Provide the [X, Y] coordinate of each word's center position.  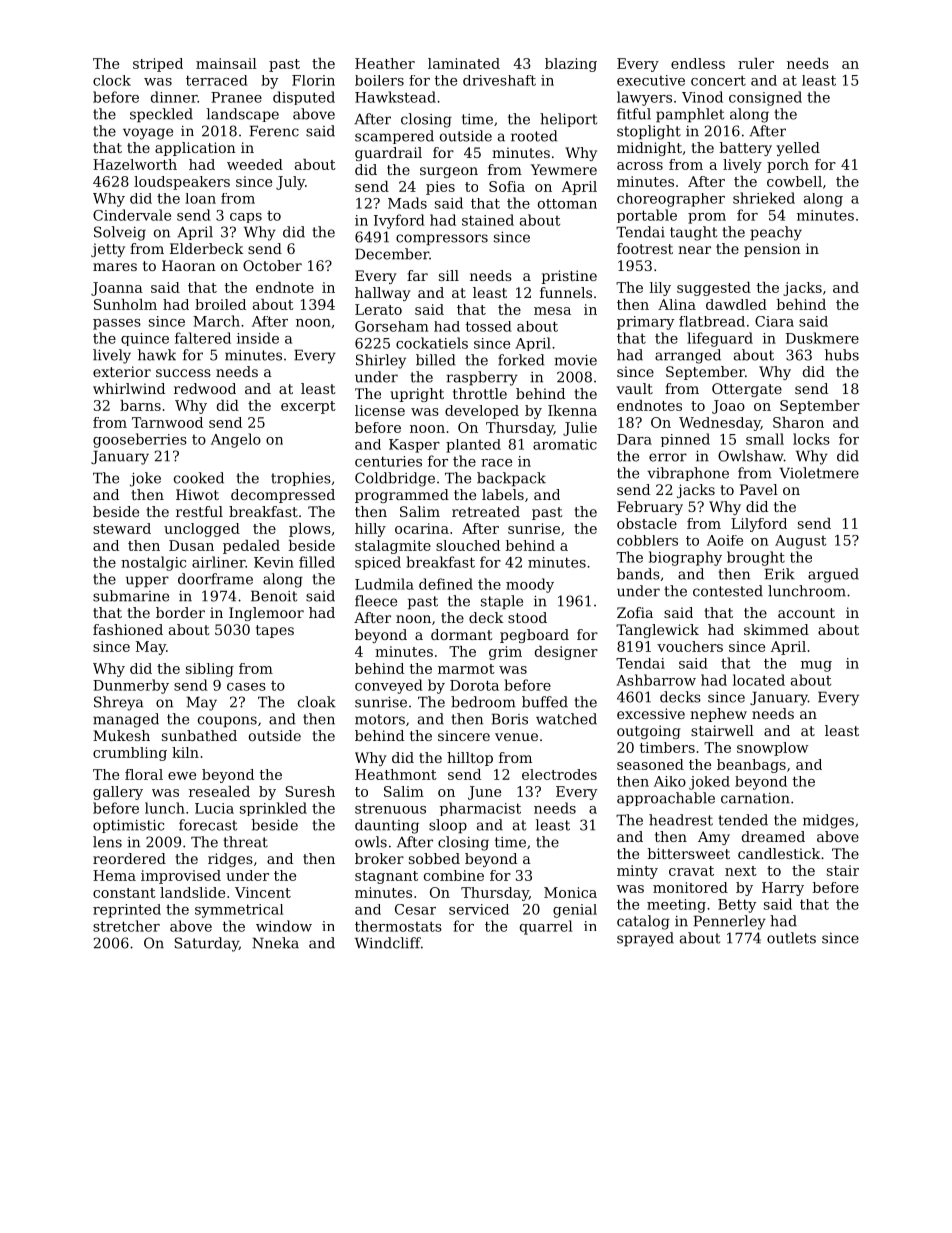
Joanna [117, 289]
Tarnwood [167, 422]
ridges [230, 860]
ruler [756, 63]
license [380, 410]
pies [440, 188]
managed [126, 720]
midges [828, 821]
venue [516, 737]
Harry [783, 889]
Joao [728, 407]
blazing [571, 65]
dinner [174, 97]
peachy [776, 233]
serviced [479, 909]
